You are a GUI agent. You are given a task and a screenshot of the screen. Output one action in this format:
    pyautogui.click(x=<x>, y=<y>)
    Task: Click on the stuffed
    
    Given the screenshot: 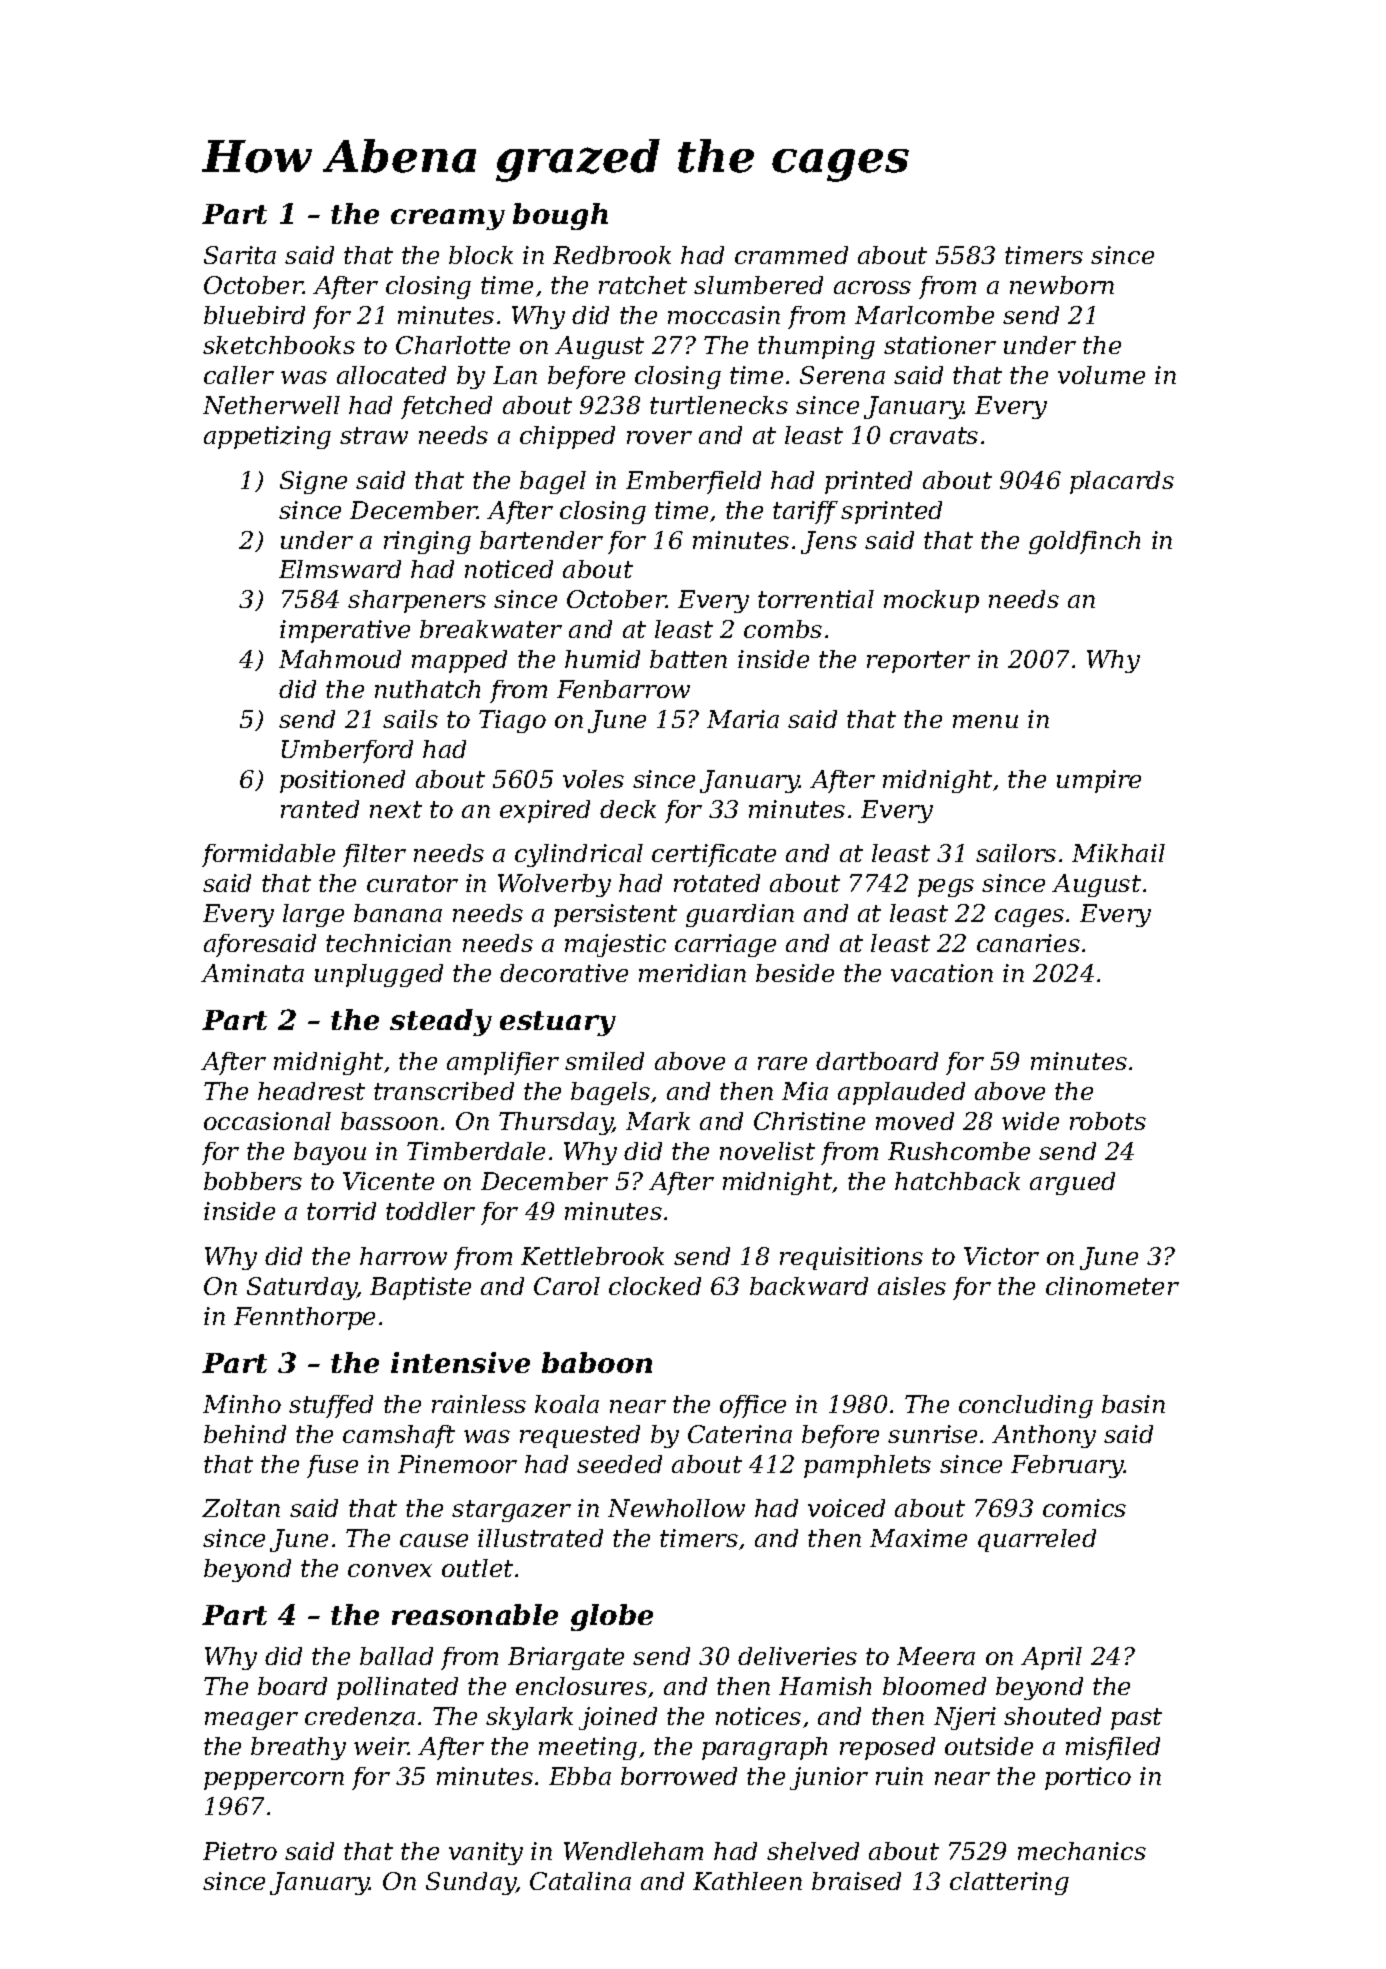 What is the action you would take?
    pyautogui.click(x=331, y=1406)
